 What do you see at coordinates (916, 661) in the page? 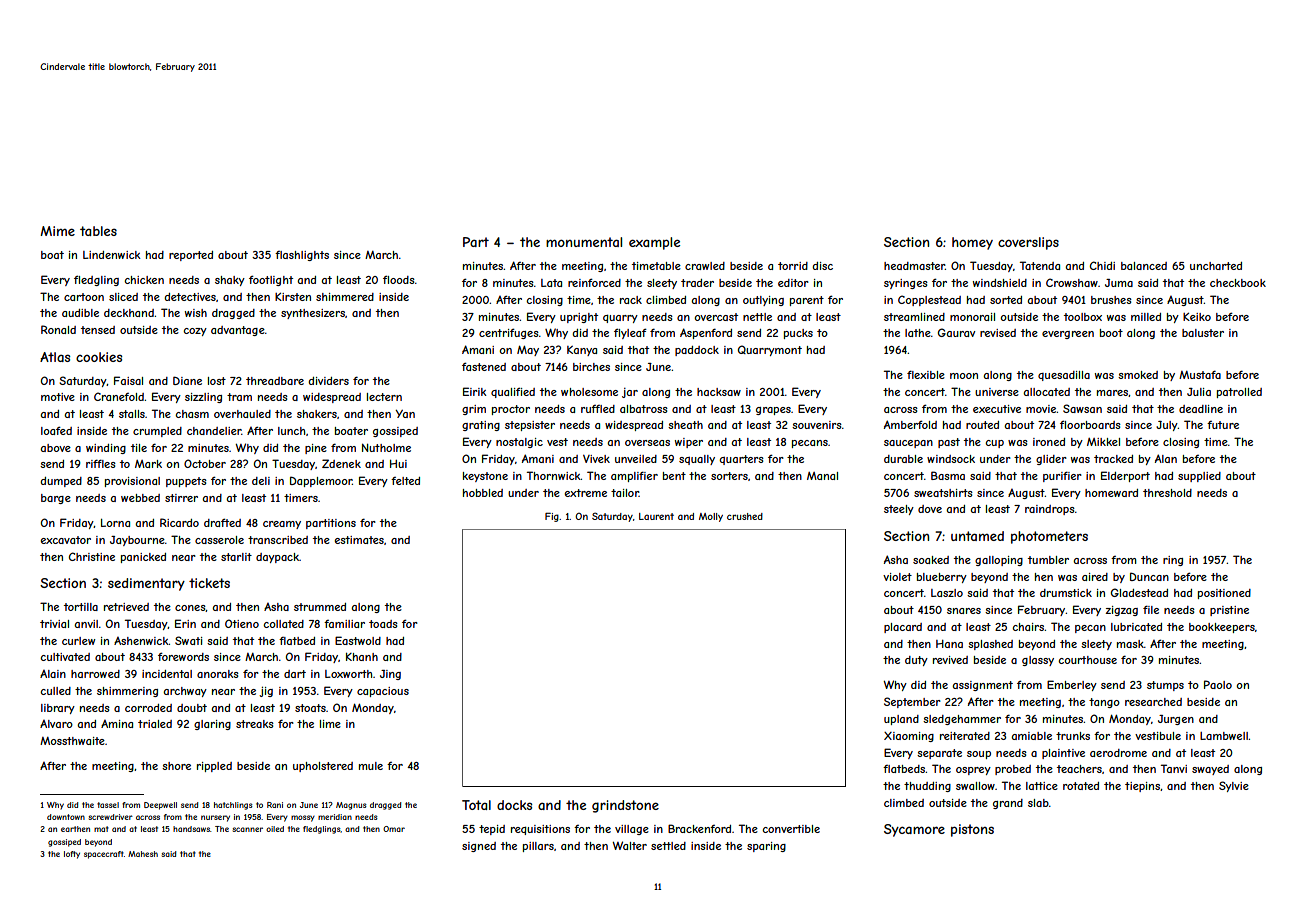
I see `duty` at bounding box center [916, 661].
